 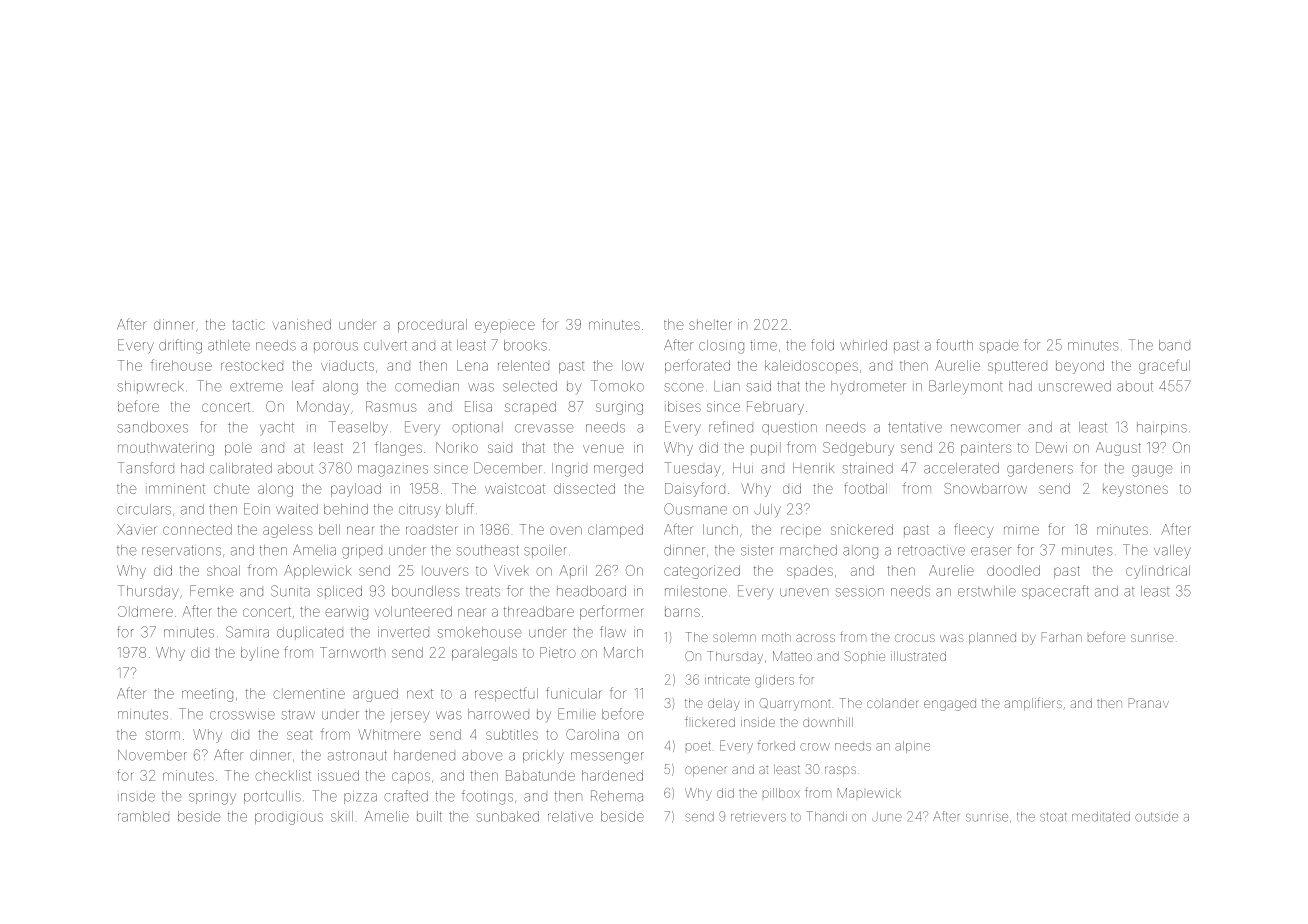 I want to click on across, so click(x=815, y=638).
